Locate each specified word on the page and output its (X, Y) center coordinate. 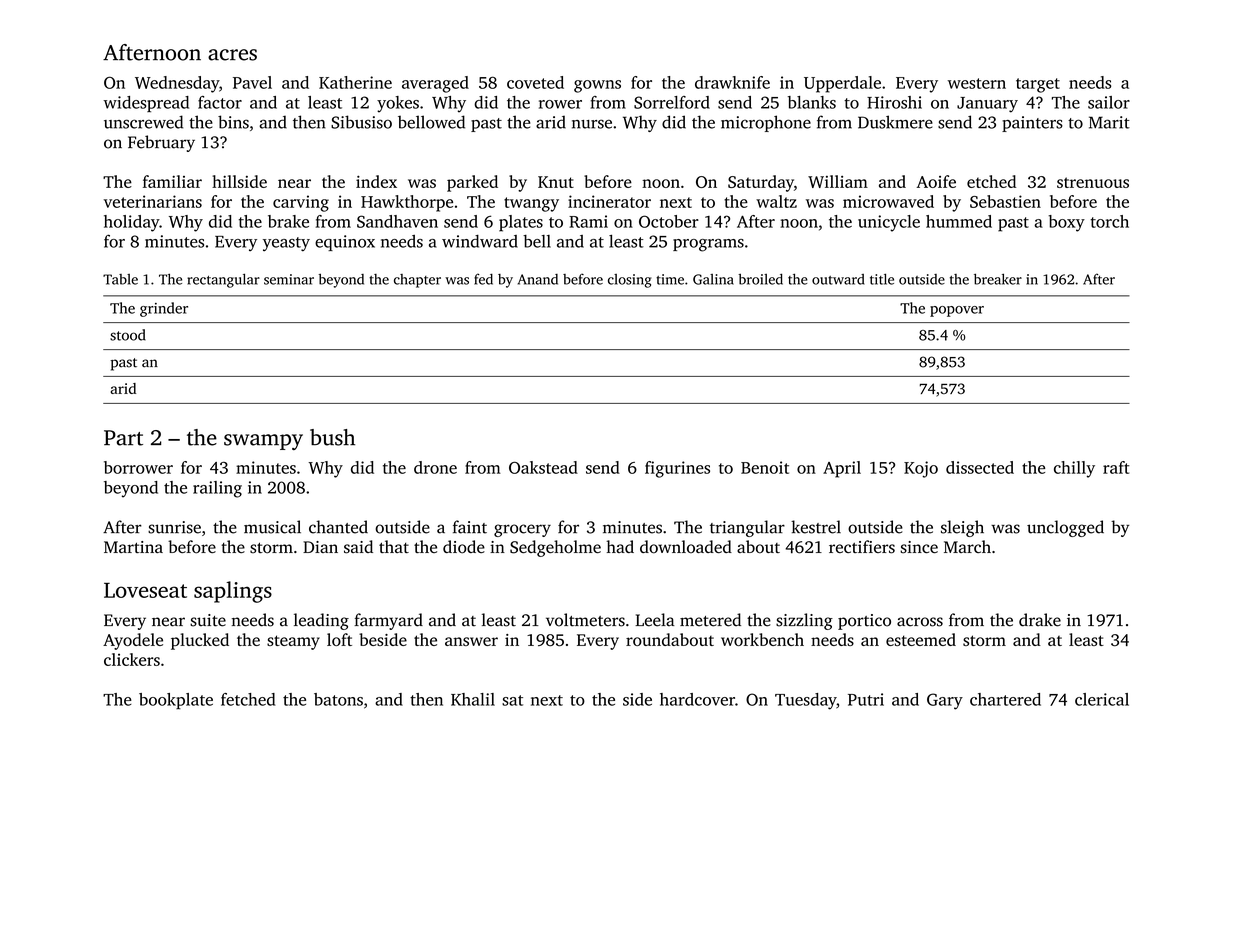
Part (123, 438)
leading (321, 621)
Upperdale (842, 84)
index (376, 181)
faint (470, 527)
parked (472, 183)
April (842, 469)
